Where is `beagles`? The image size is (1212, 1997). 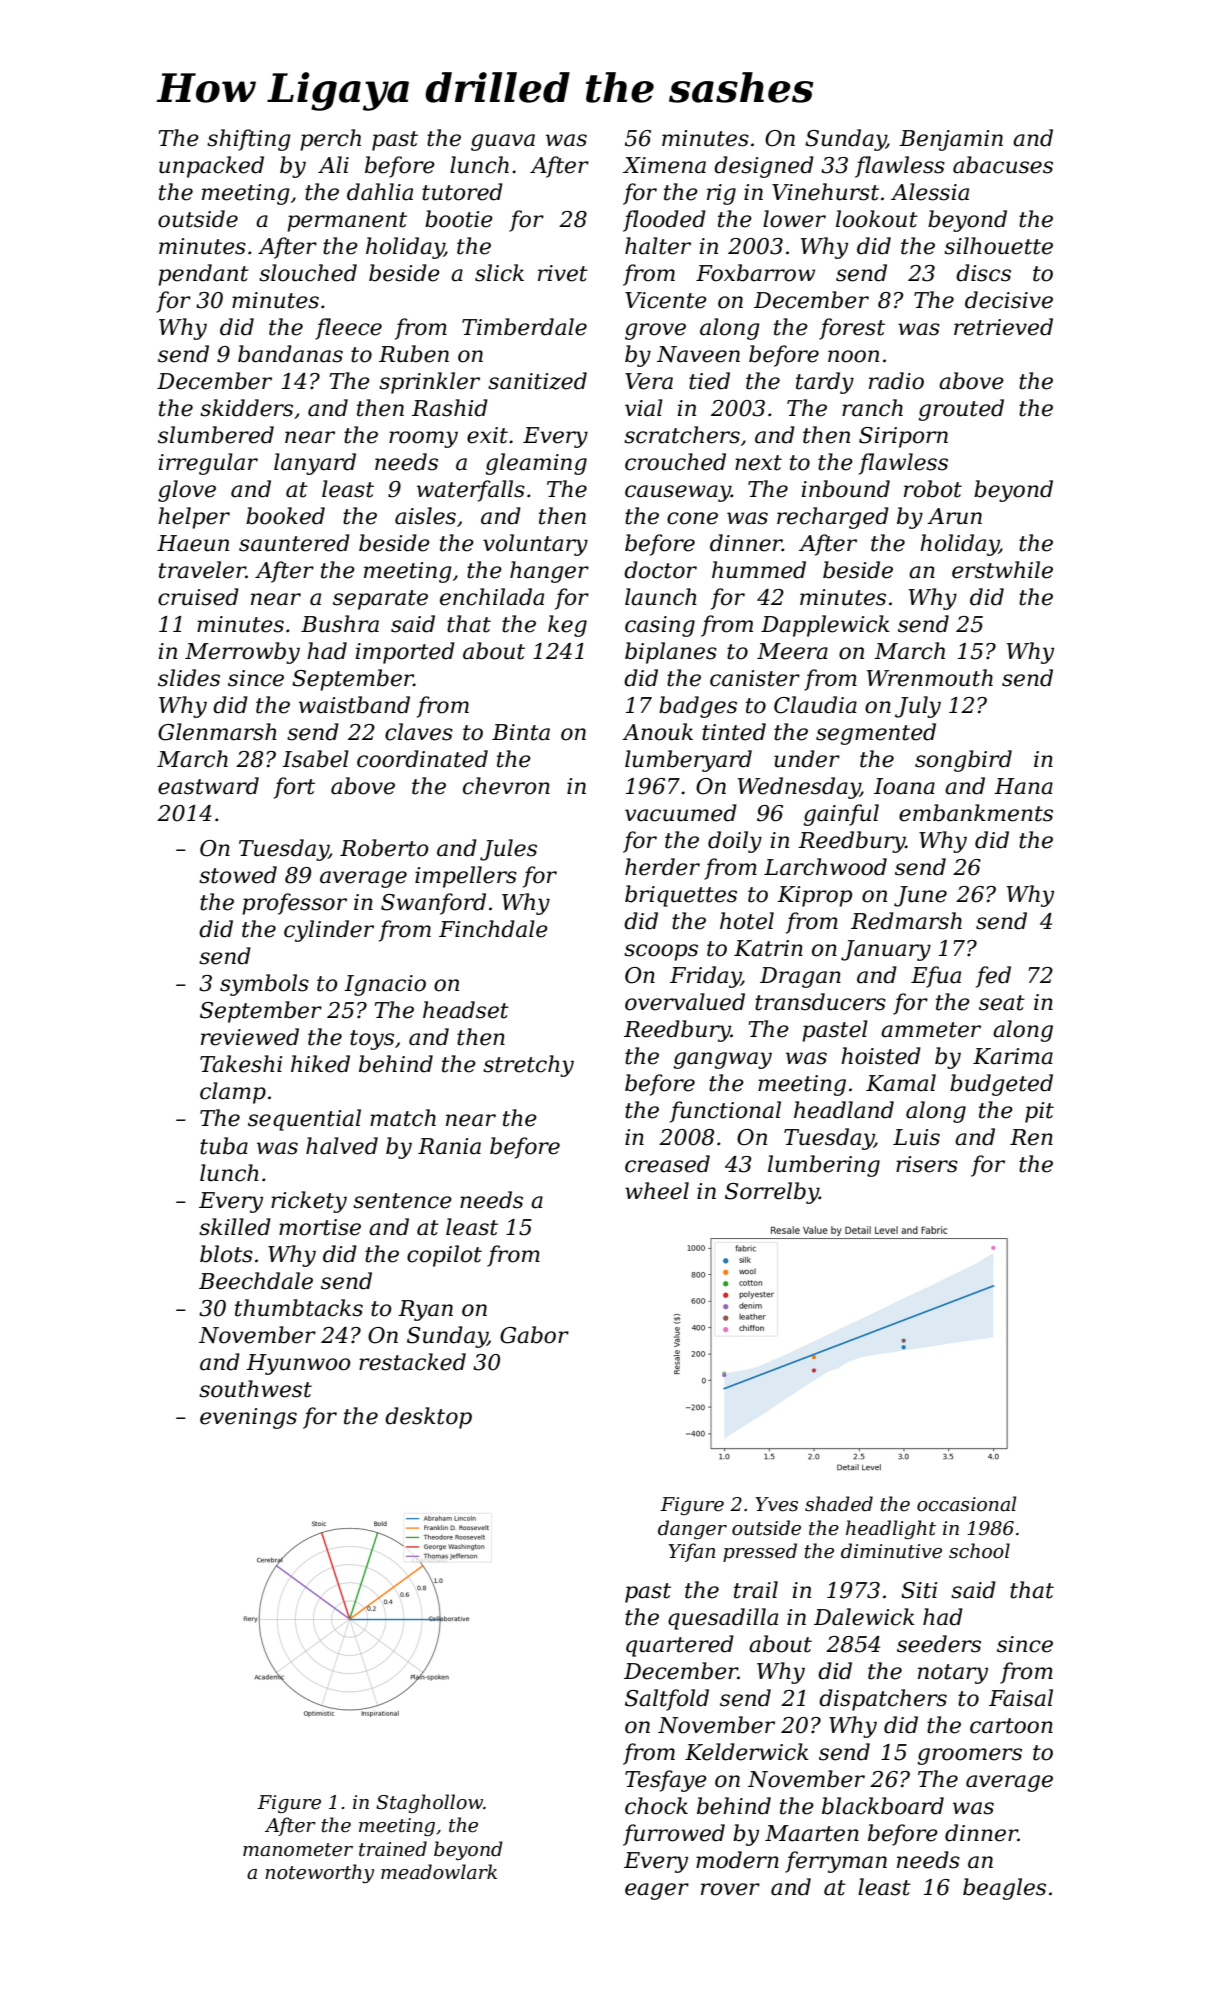 beagles is located at coordinates (1004, 1889).
